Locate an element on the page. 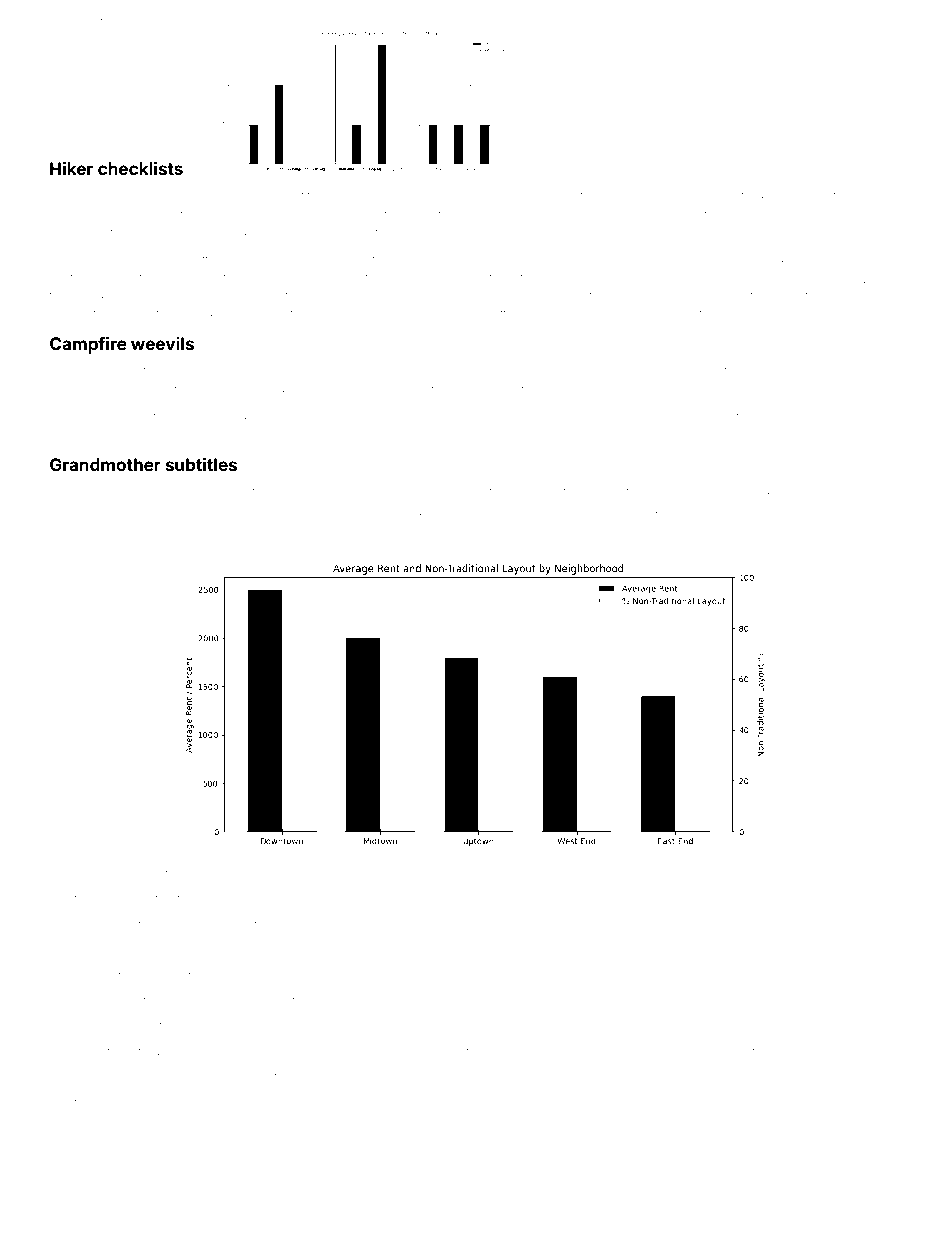 The height and width of the page is (1233, 952). stitched is located at coordinates (317, 196).
